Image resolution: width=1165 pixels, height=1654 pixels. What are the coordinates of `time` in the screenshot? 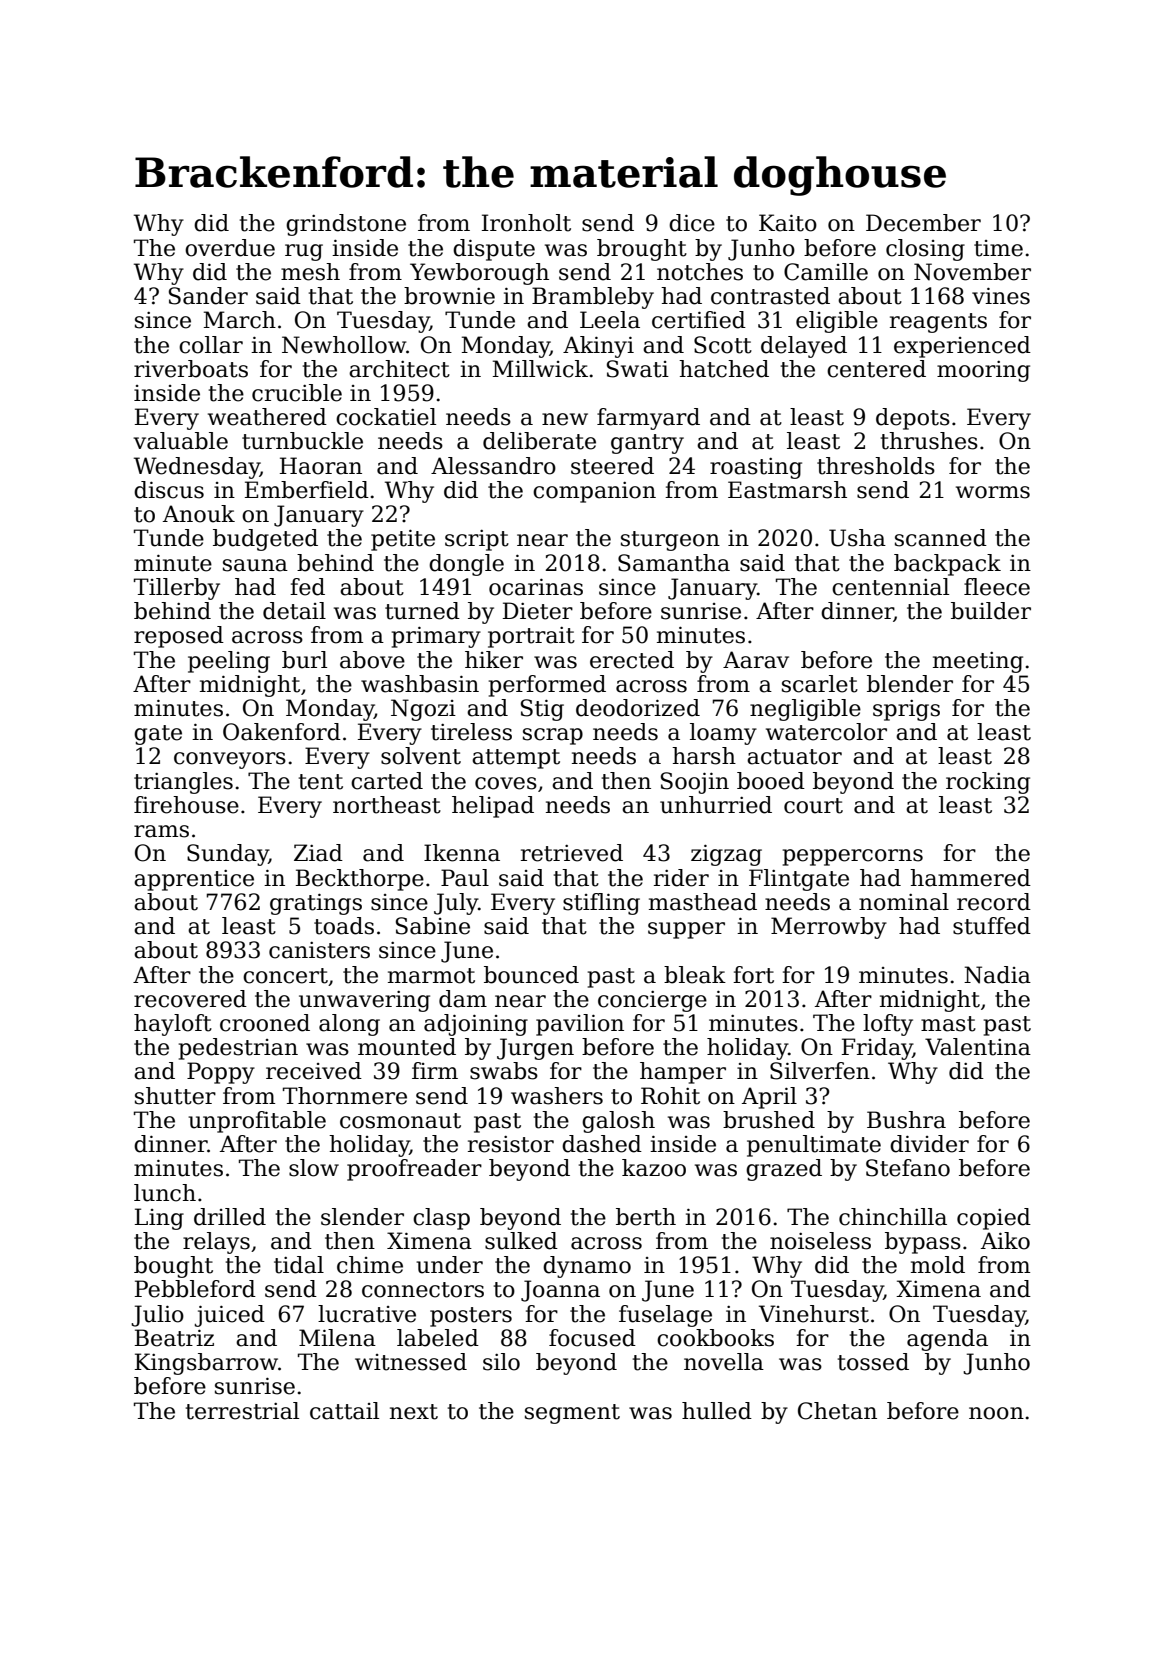 It's located at (998, 248).
